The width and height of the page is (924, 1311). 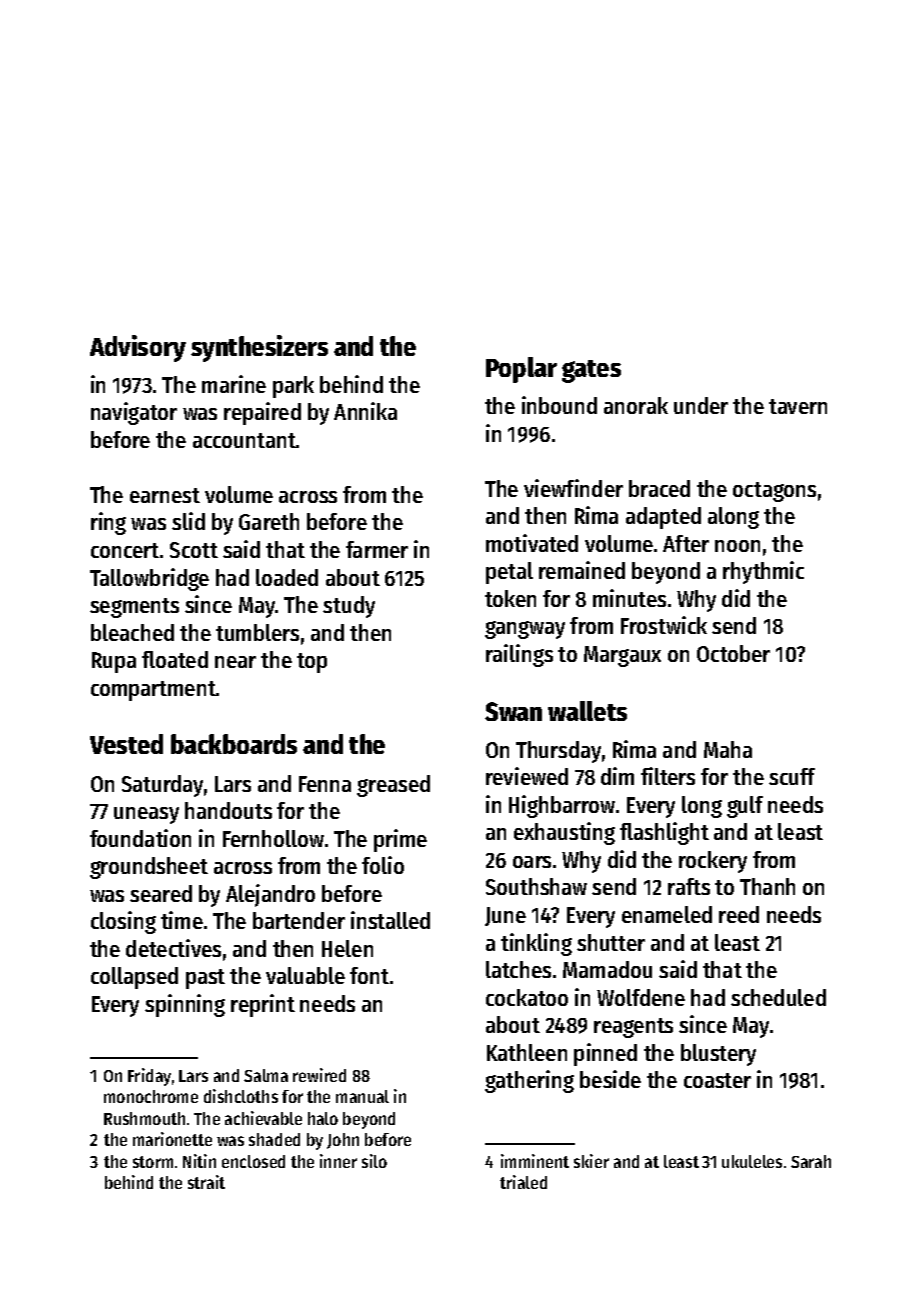 What do you see at coordinates (138, 348) in the page?
I see `Advisory` at bounding box center [138, 348].
